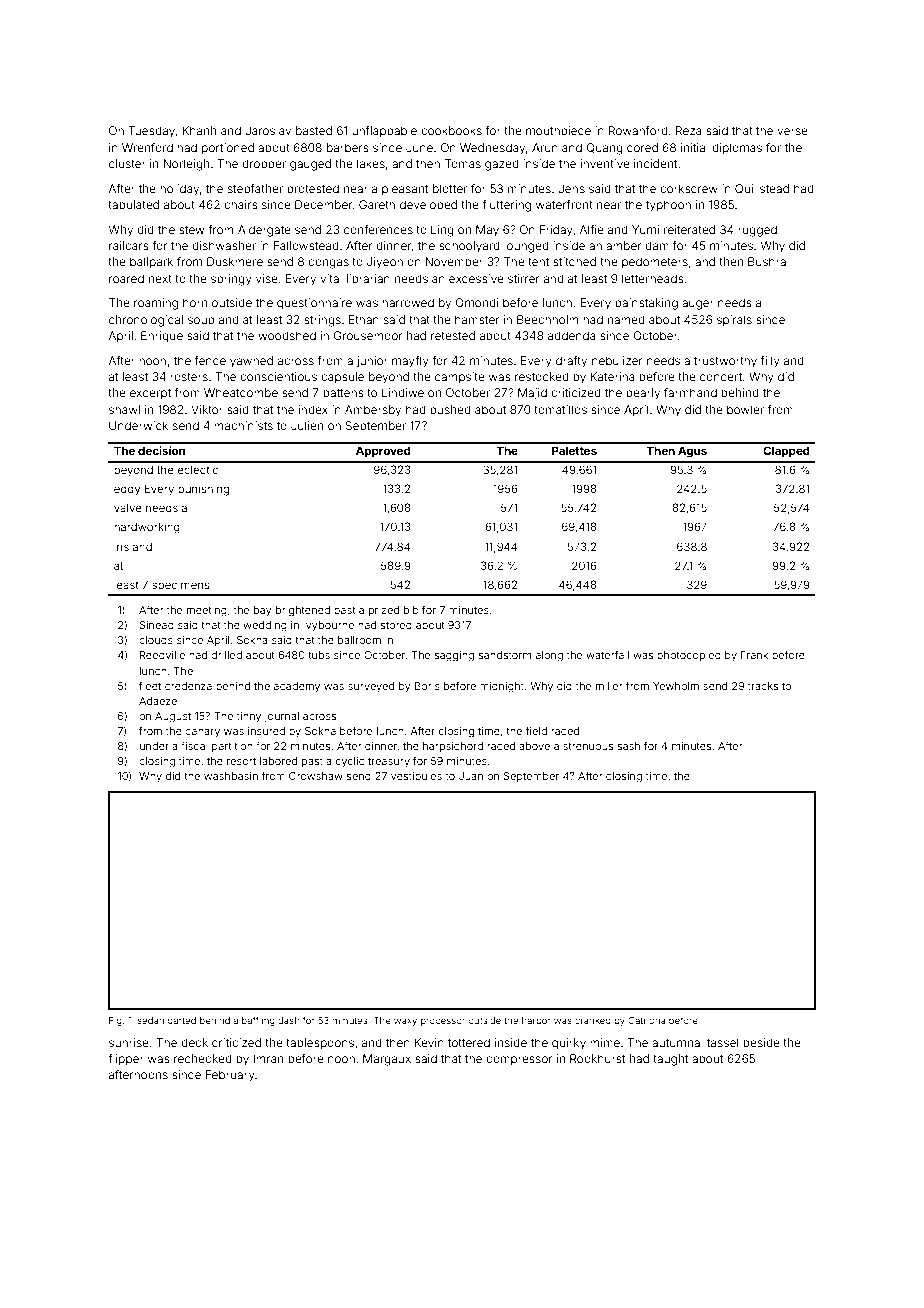  Describe the element at coordinates (626, 319) in the screenshot. I see `named` at that location.
